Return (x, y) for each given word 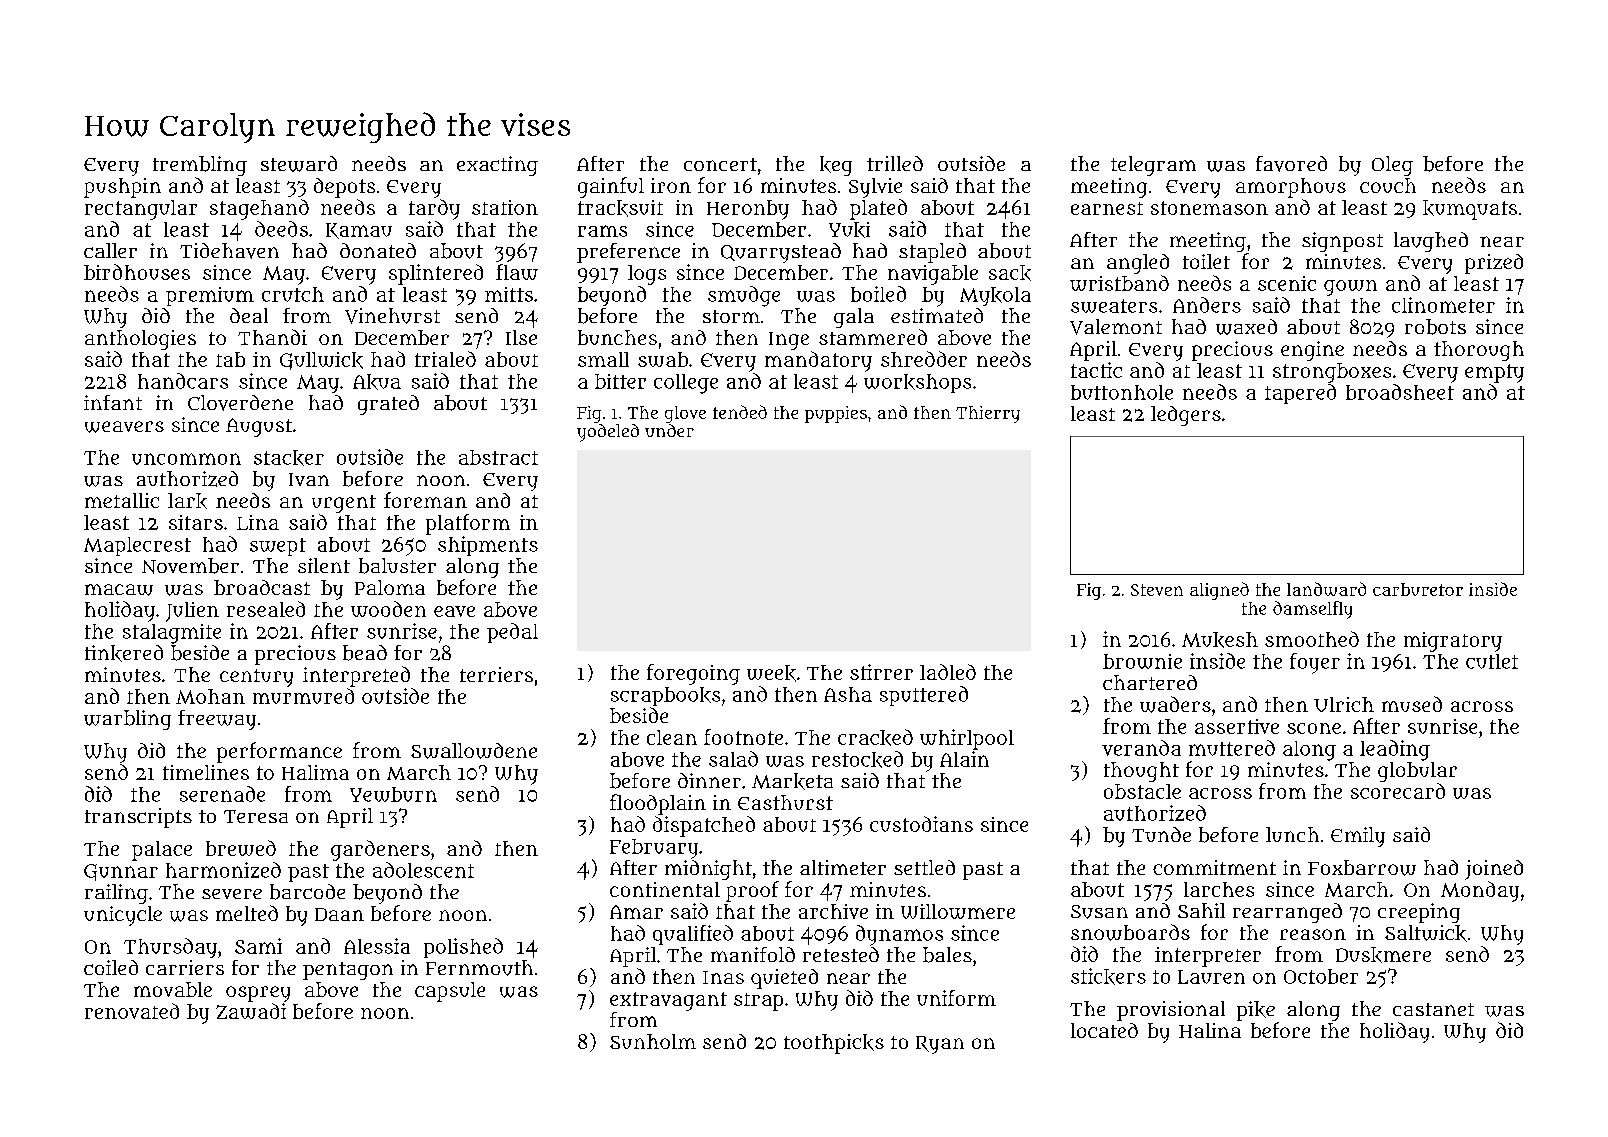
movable (173, 989)
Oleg (1392, 166)
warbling (127, 720)
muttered (1232, 748)
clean (672, 737)
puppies (836, 414)
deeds (281, 229)
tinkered (124, 653)
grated (388, 405)
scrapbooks (665, 696)
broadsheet (1400, 392)
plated (878, 209)
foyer (1315, 663)
